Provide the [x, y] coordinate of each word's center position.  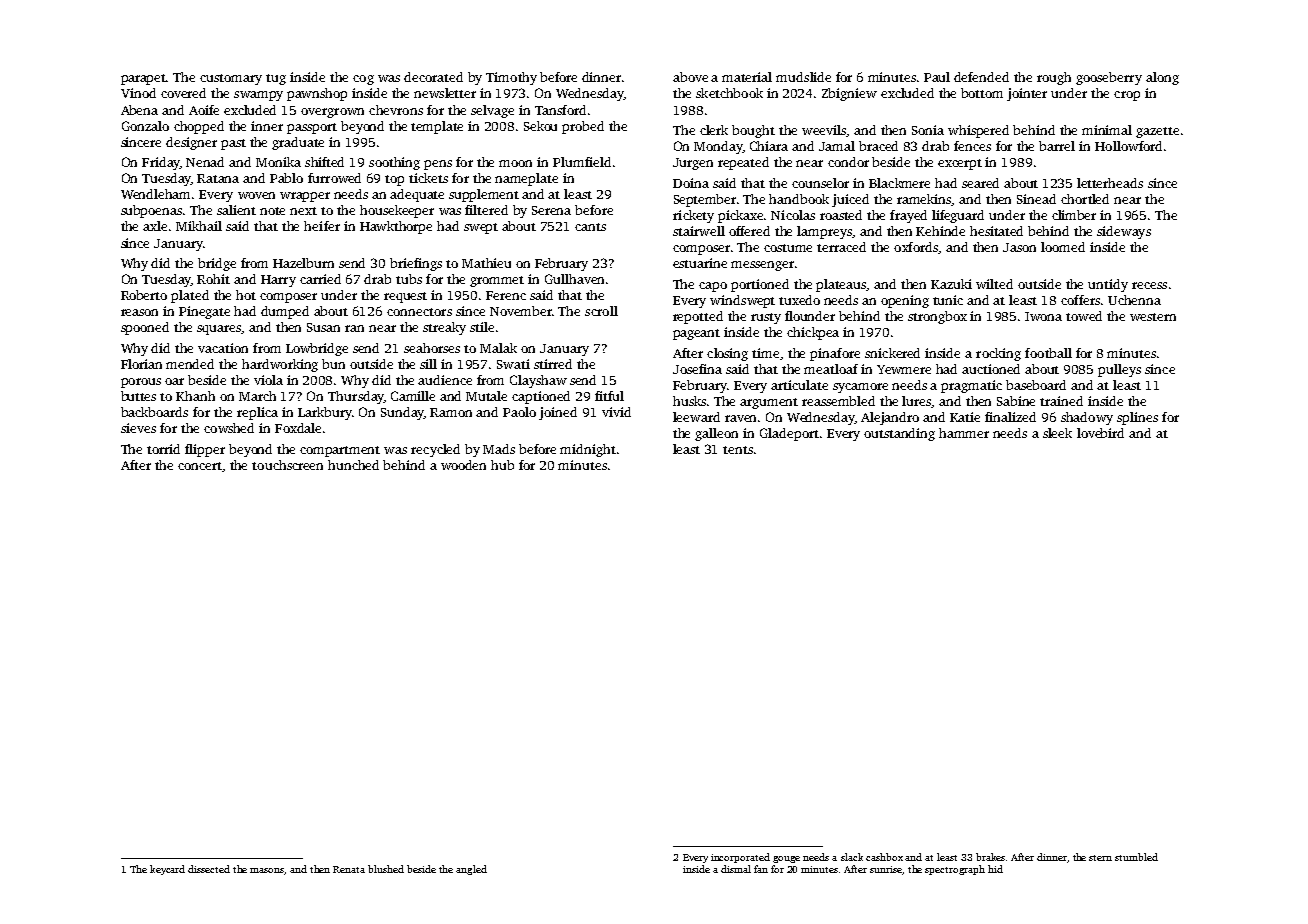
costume [788, 248]
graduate [298, 143]
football [1048, 353]
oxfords [916, 248]
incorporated [740, 858]
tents [738, 450]
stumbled [1136, 857]
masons [267, 871]
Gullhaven [574, 279]
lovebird [1100, 433]
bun [333, 364]
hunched [353, 465]
